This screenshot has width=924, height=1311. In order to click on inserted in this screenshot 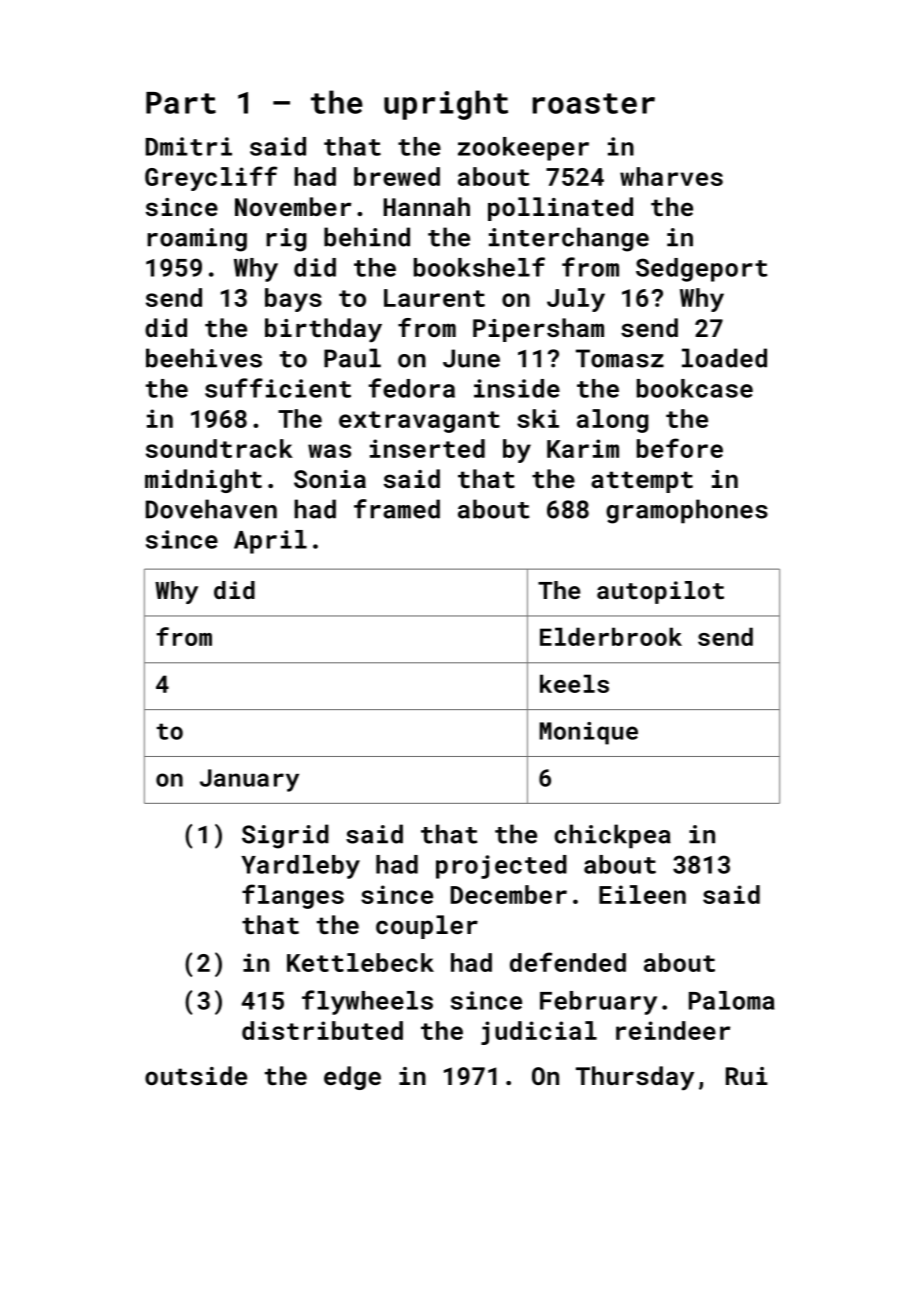, I will do `click(427, 448)`.
